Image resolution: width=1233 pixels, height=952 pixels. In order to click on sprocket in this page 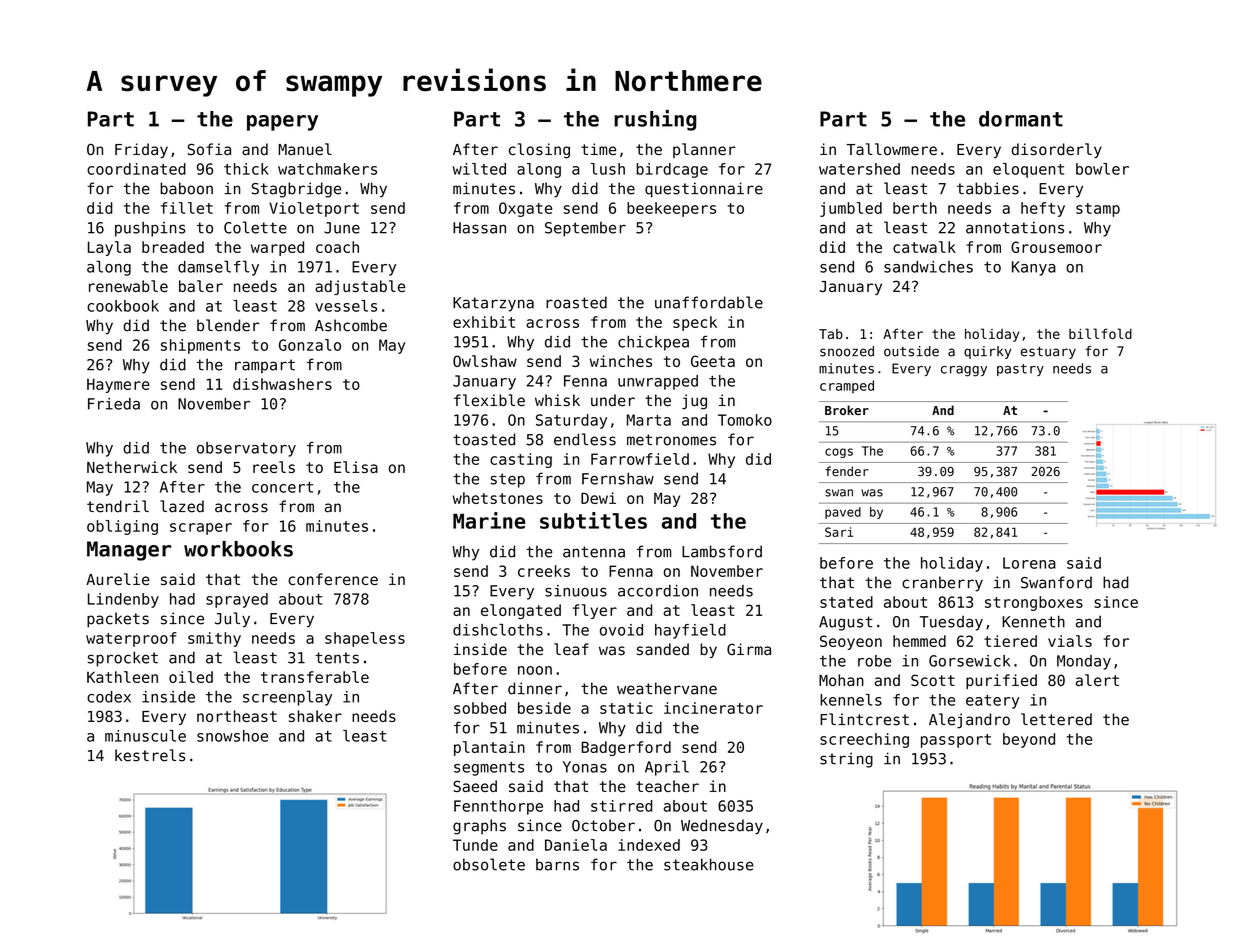, I will do `click(123, 659)`.
